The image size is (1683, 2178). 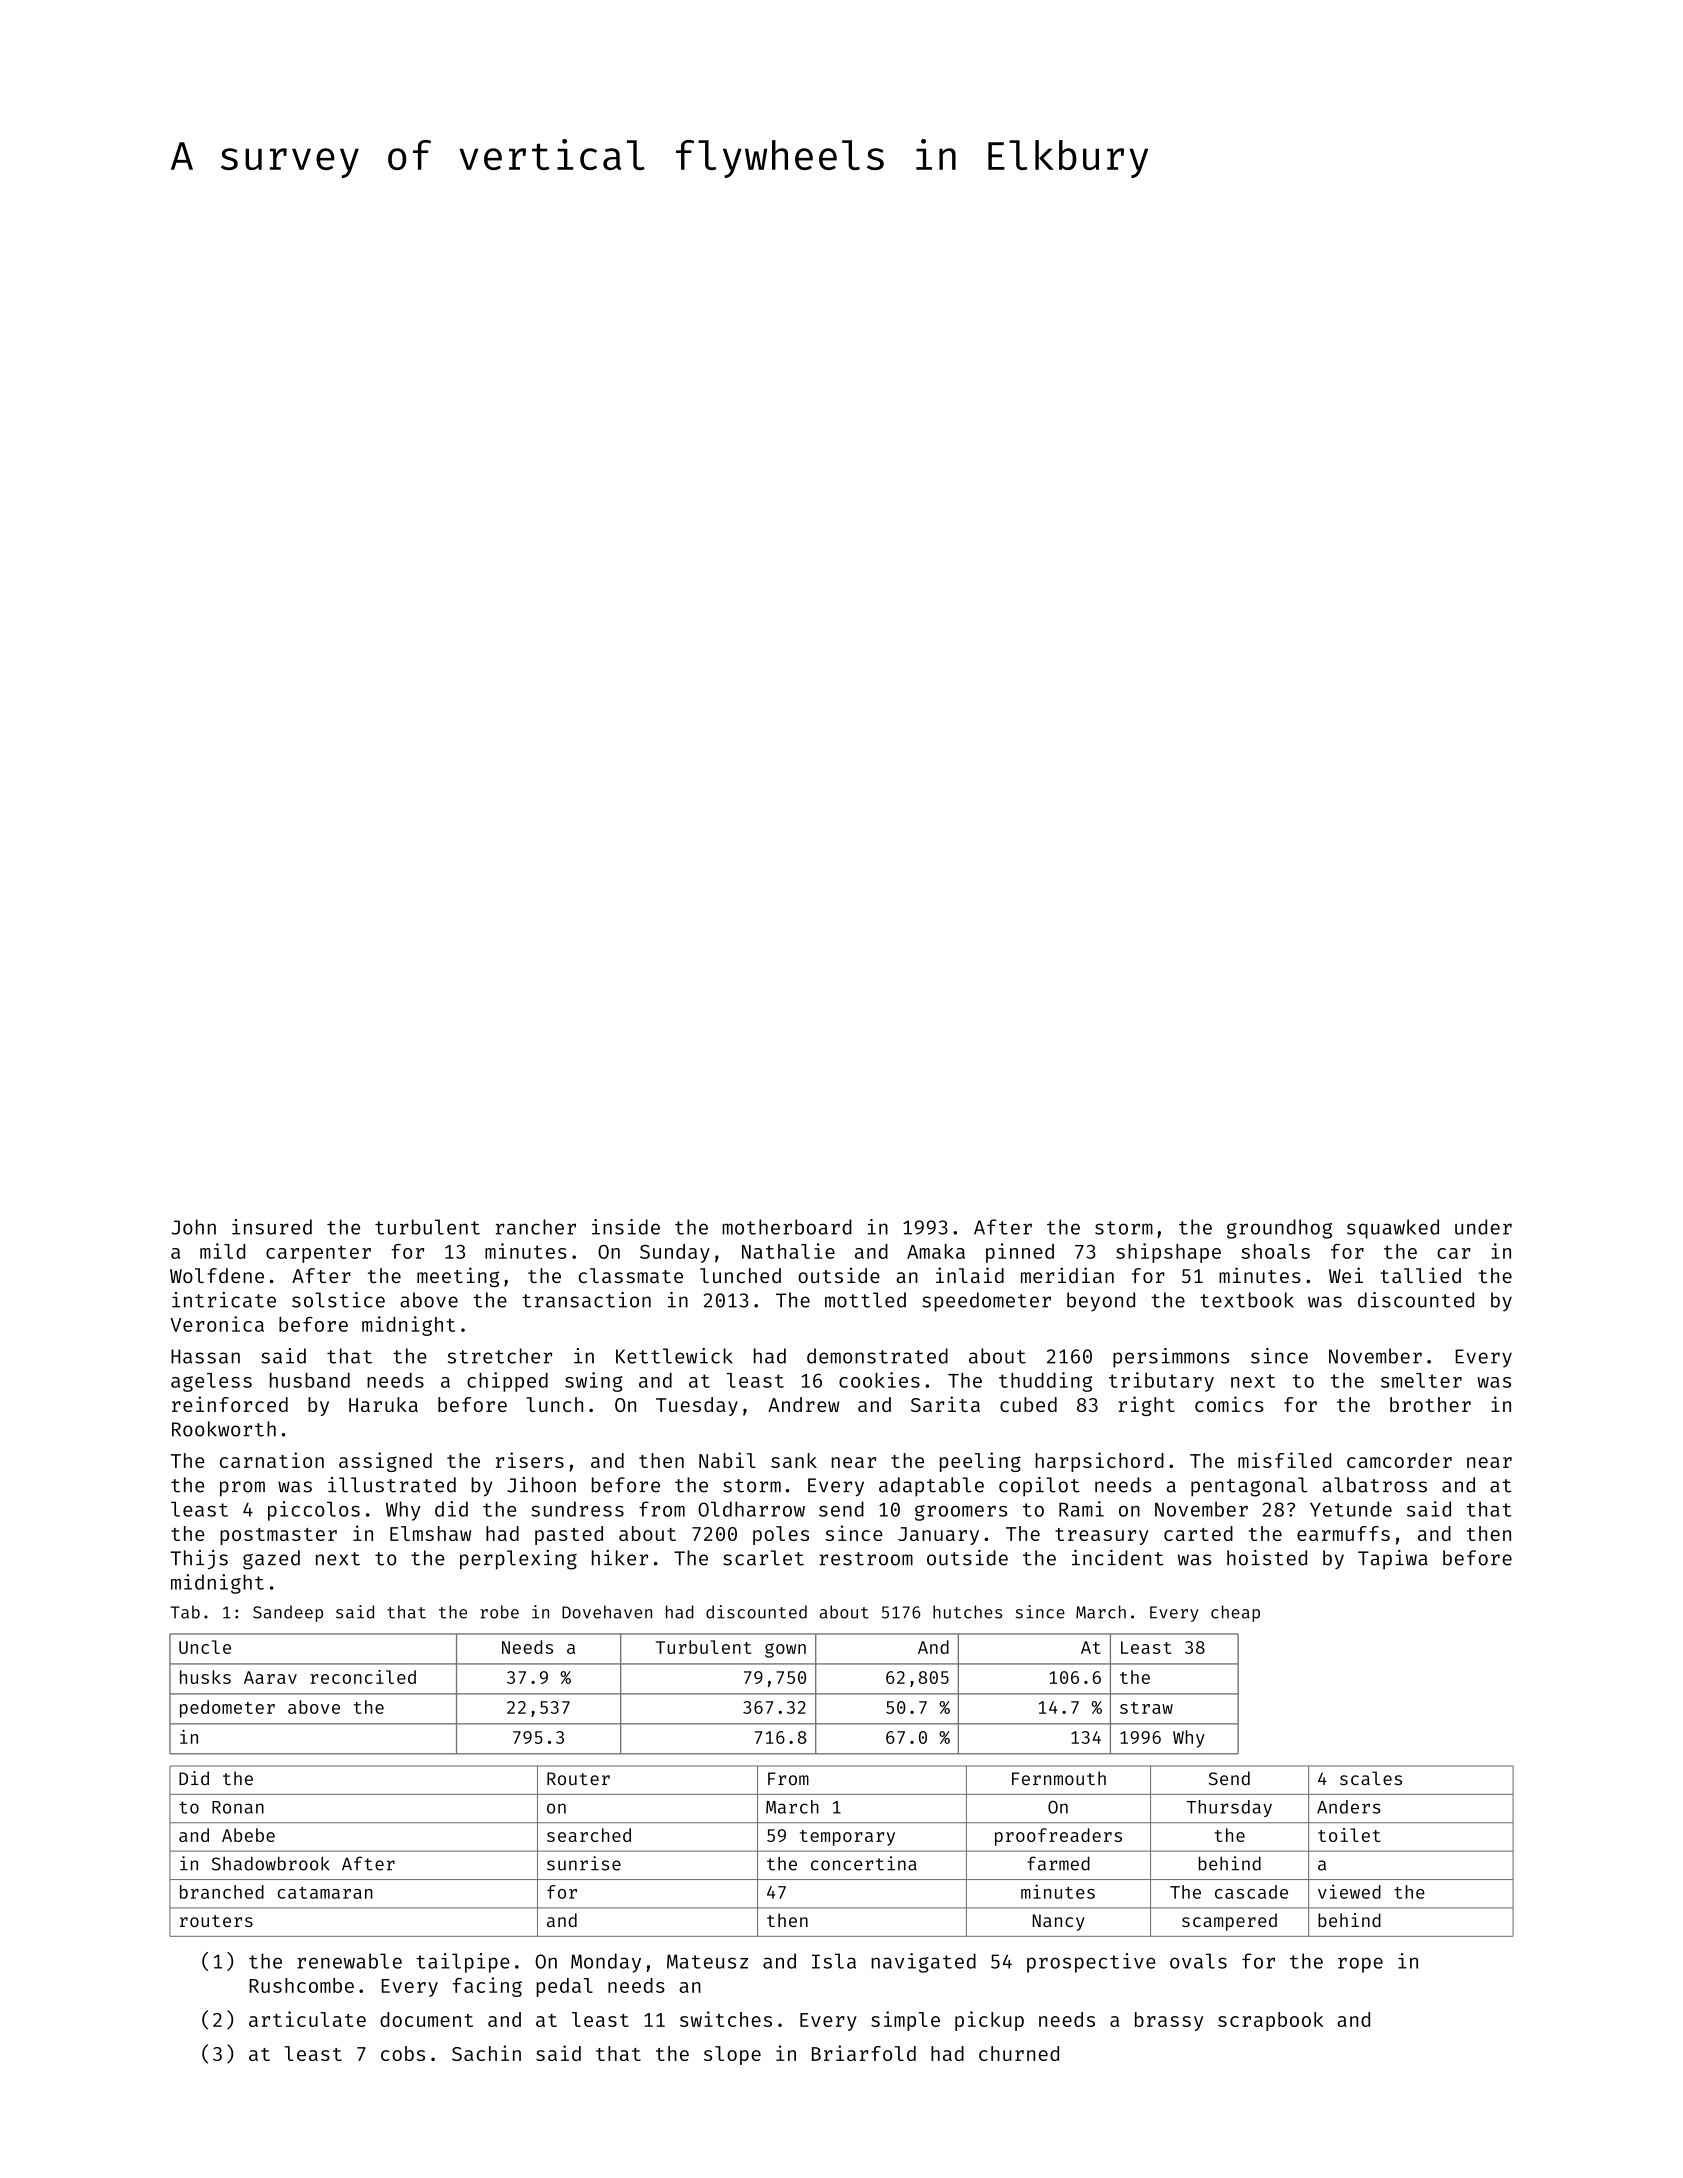 What do you see at coordinates (325, 1893) in the page?
I see `catamaran` at bounding box center [325, 1893].
